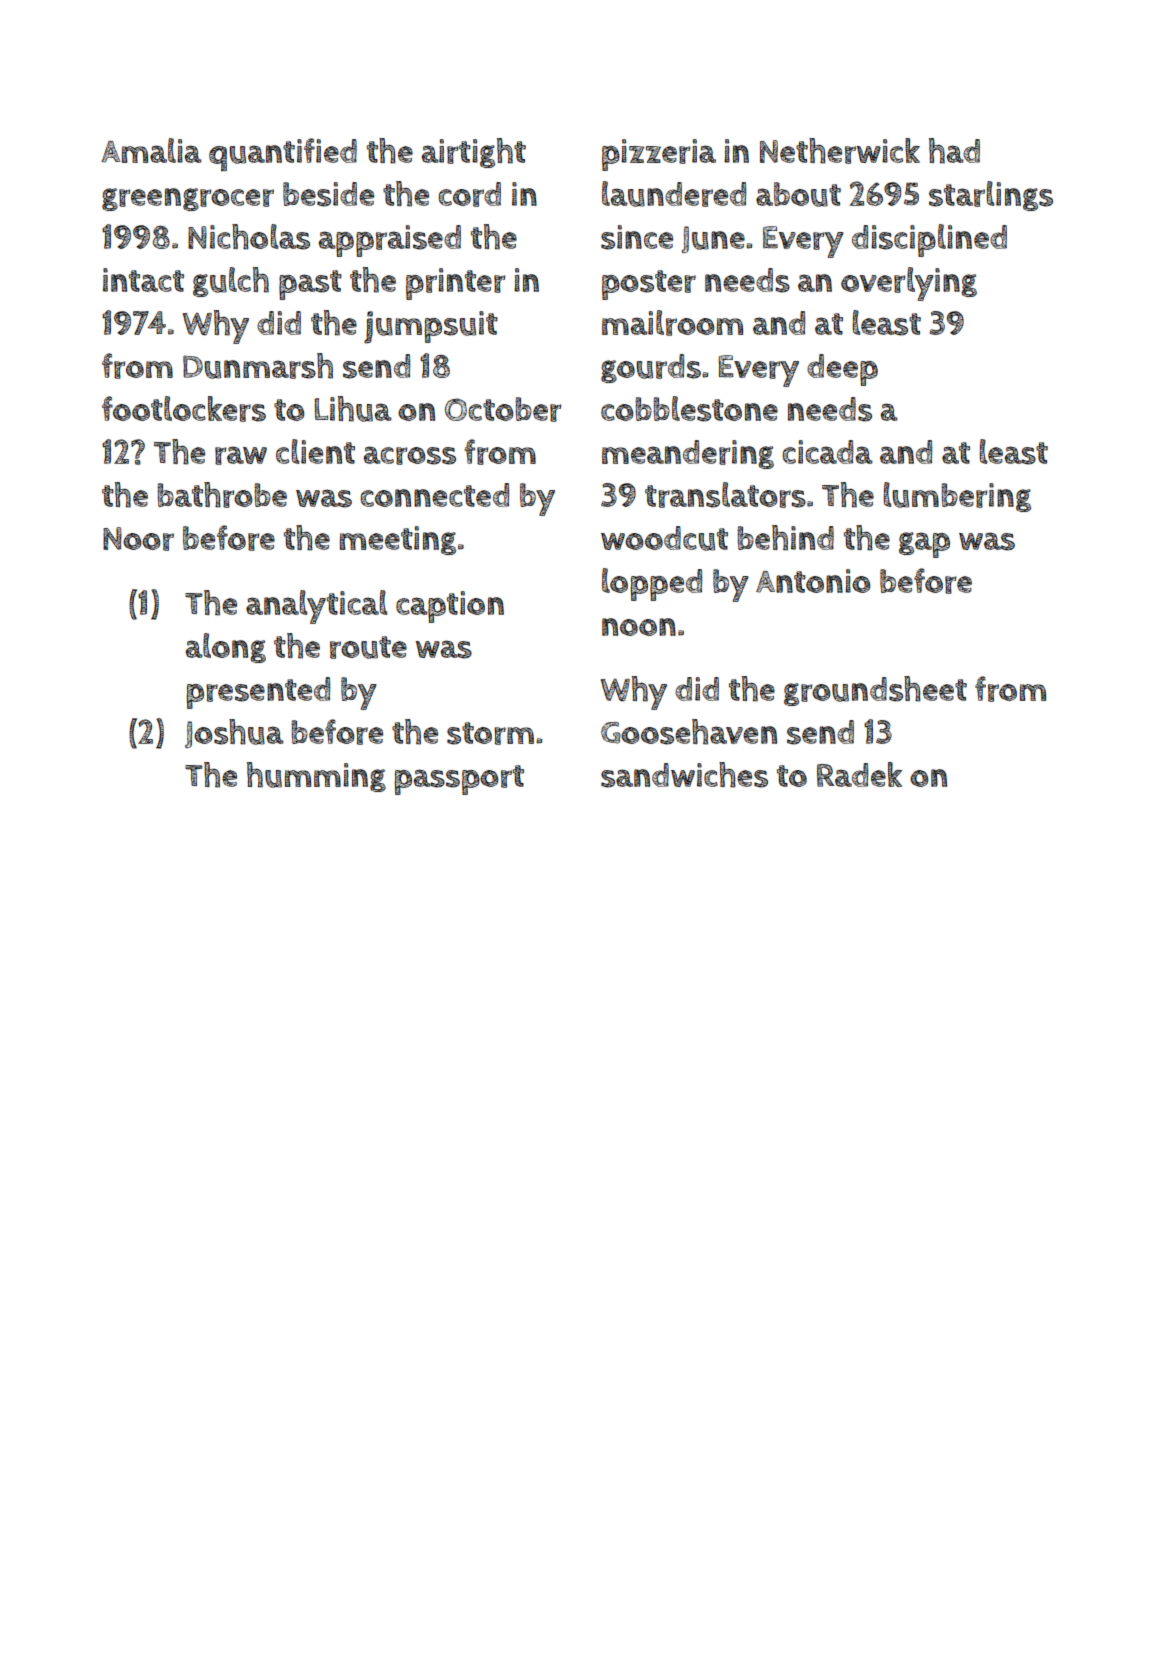 This screenshot has width=1165, height=1654. What do you see at coordinates (222, 495) in the screenshot?
I see `bathrobe` at bounding box center [222, 495].
